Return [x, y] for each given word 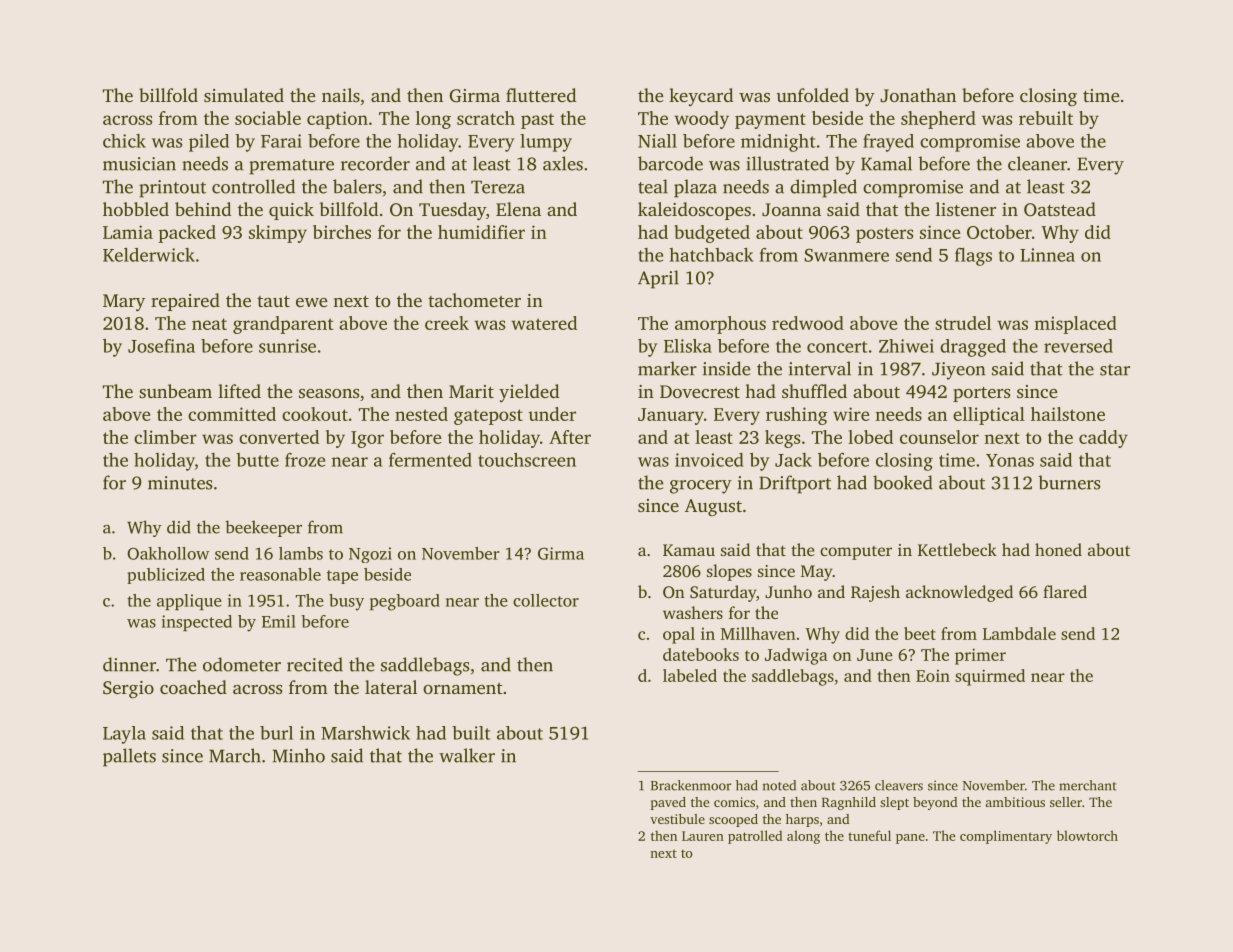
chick [124, 141]
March [235, 755]
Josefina [161, 346]
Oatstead [1060, 209]
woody [701, 120]
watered [544, 323]
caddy [1103, 439]
